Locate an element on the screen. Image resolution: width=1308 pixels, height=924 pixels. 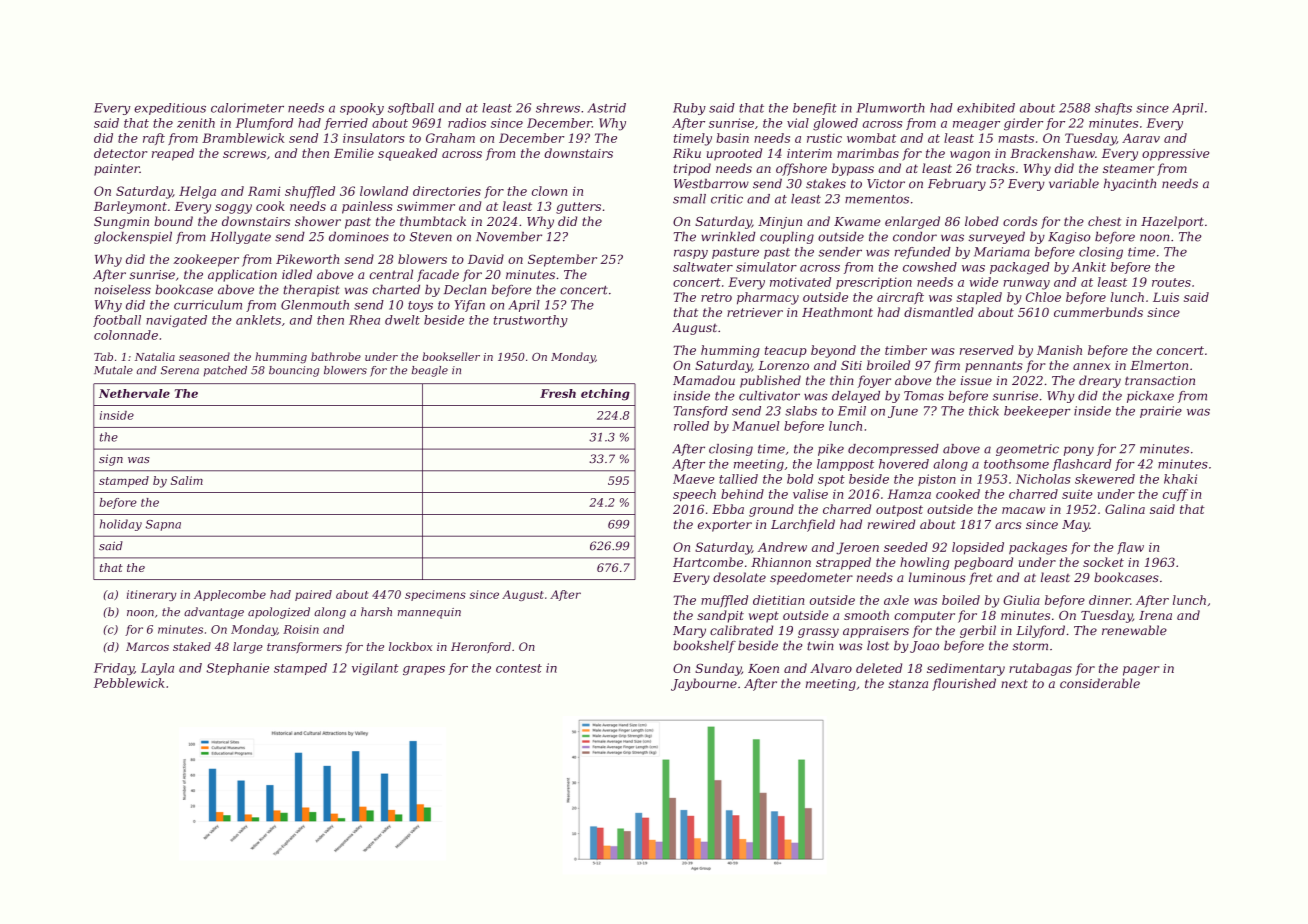
spooky is located at coordinates (362, 109).
